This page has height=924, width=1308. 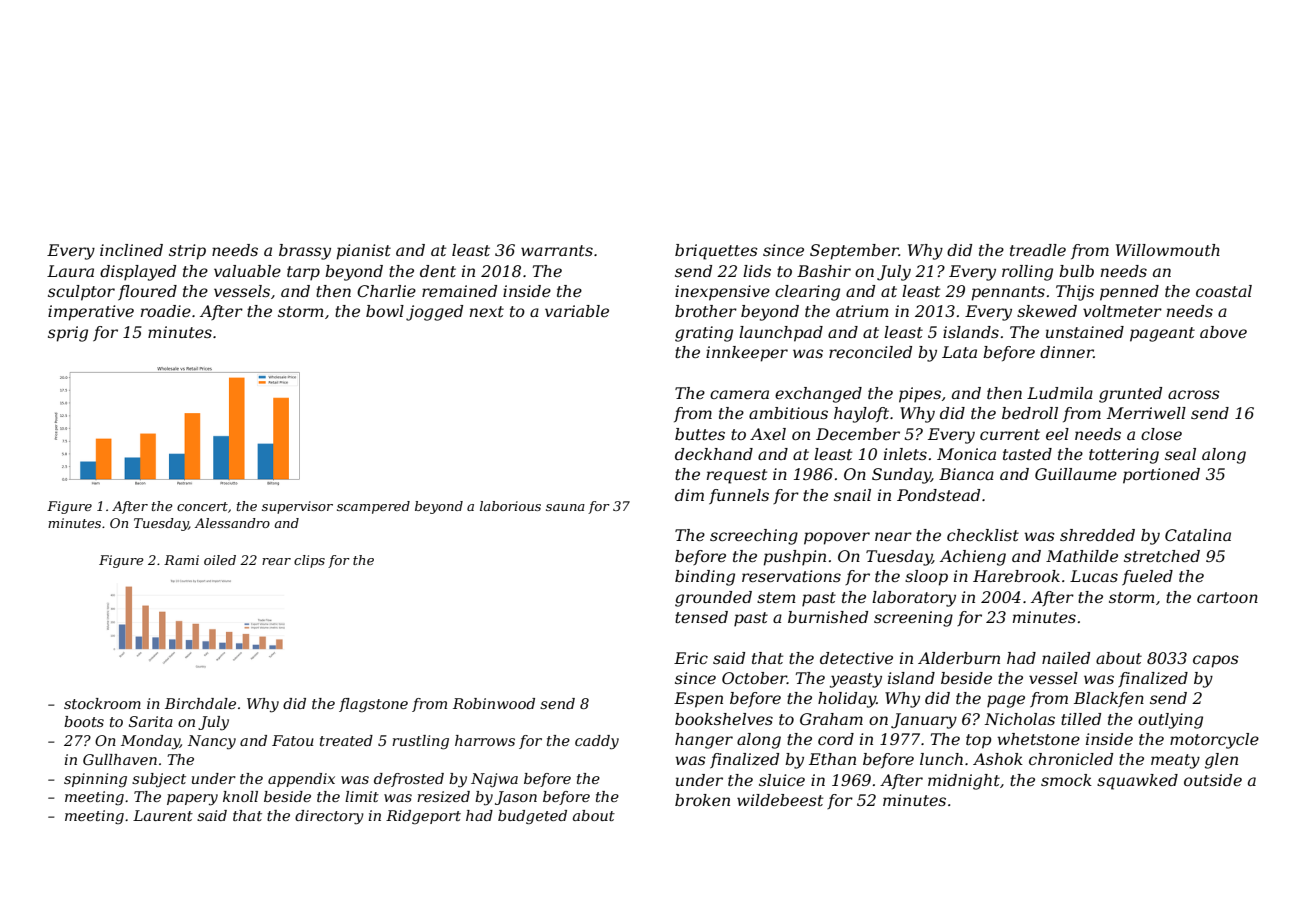 What do you see at coordinates (102, 703) in the page?
I see `stockroom` at bounding box center [102, 703].
